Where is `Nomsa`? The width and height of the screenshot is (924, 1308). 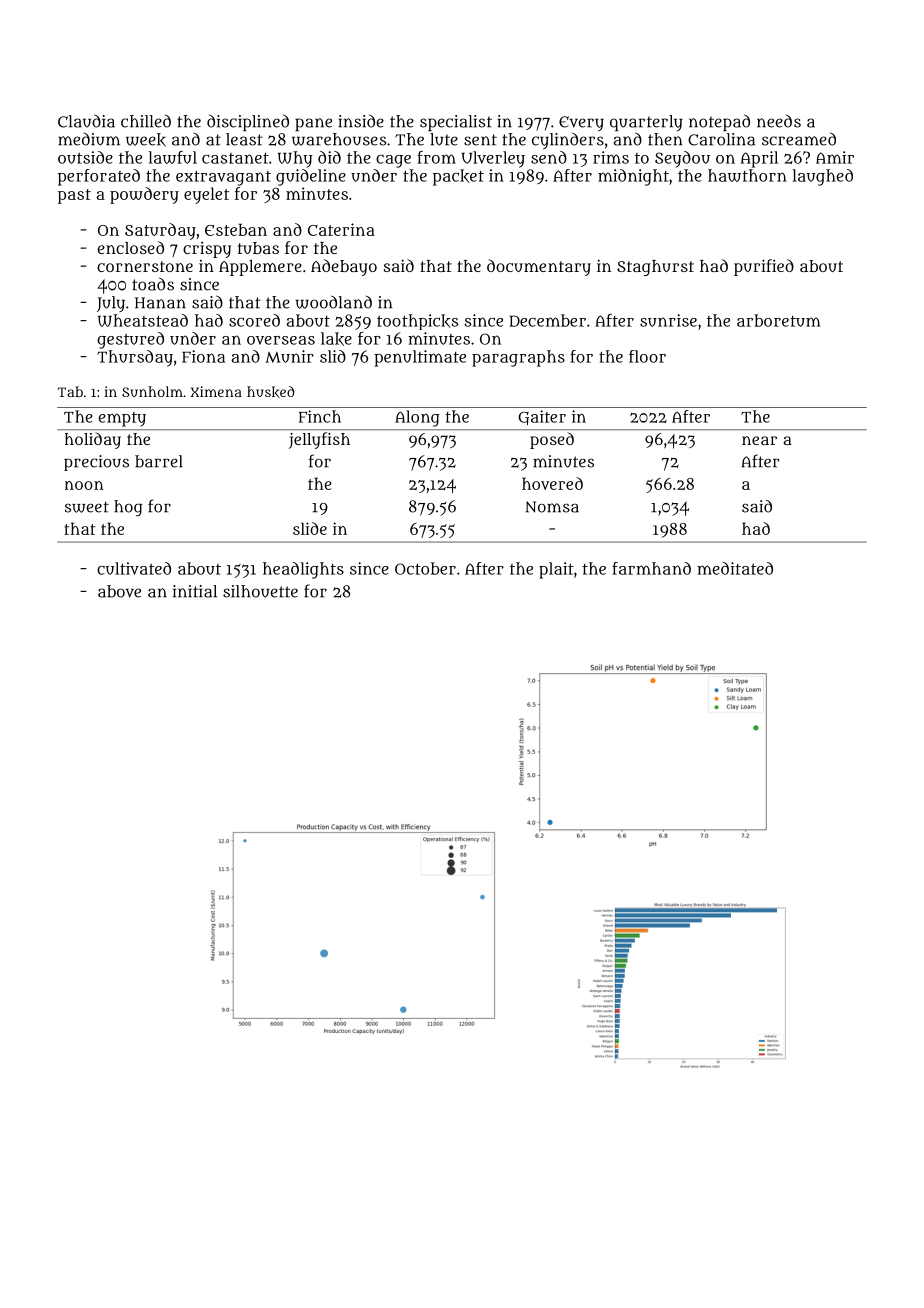
Nomsa is located at coordinates (552, 507).
